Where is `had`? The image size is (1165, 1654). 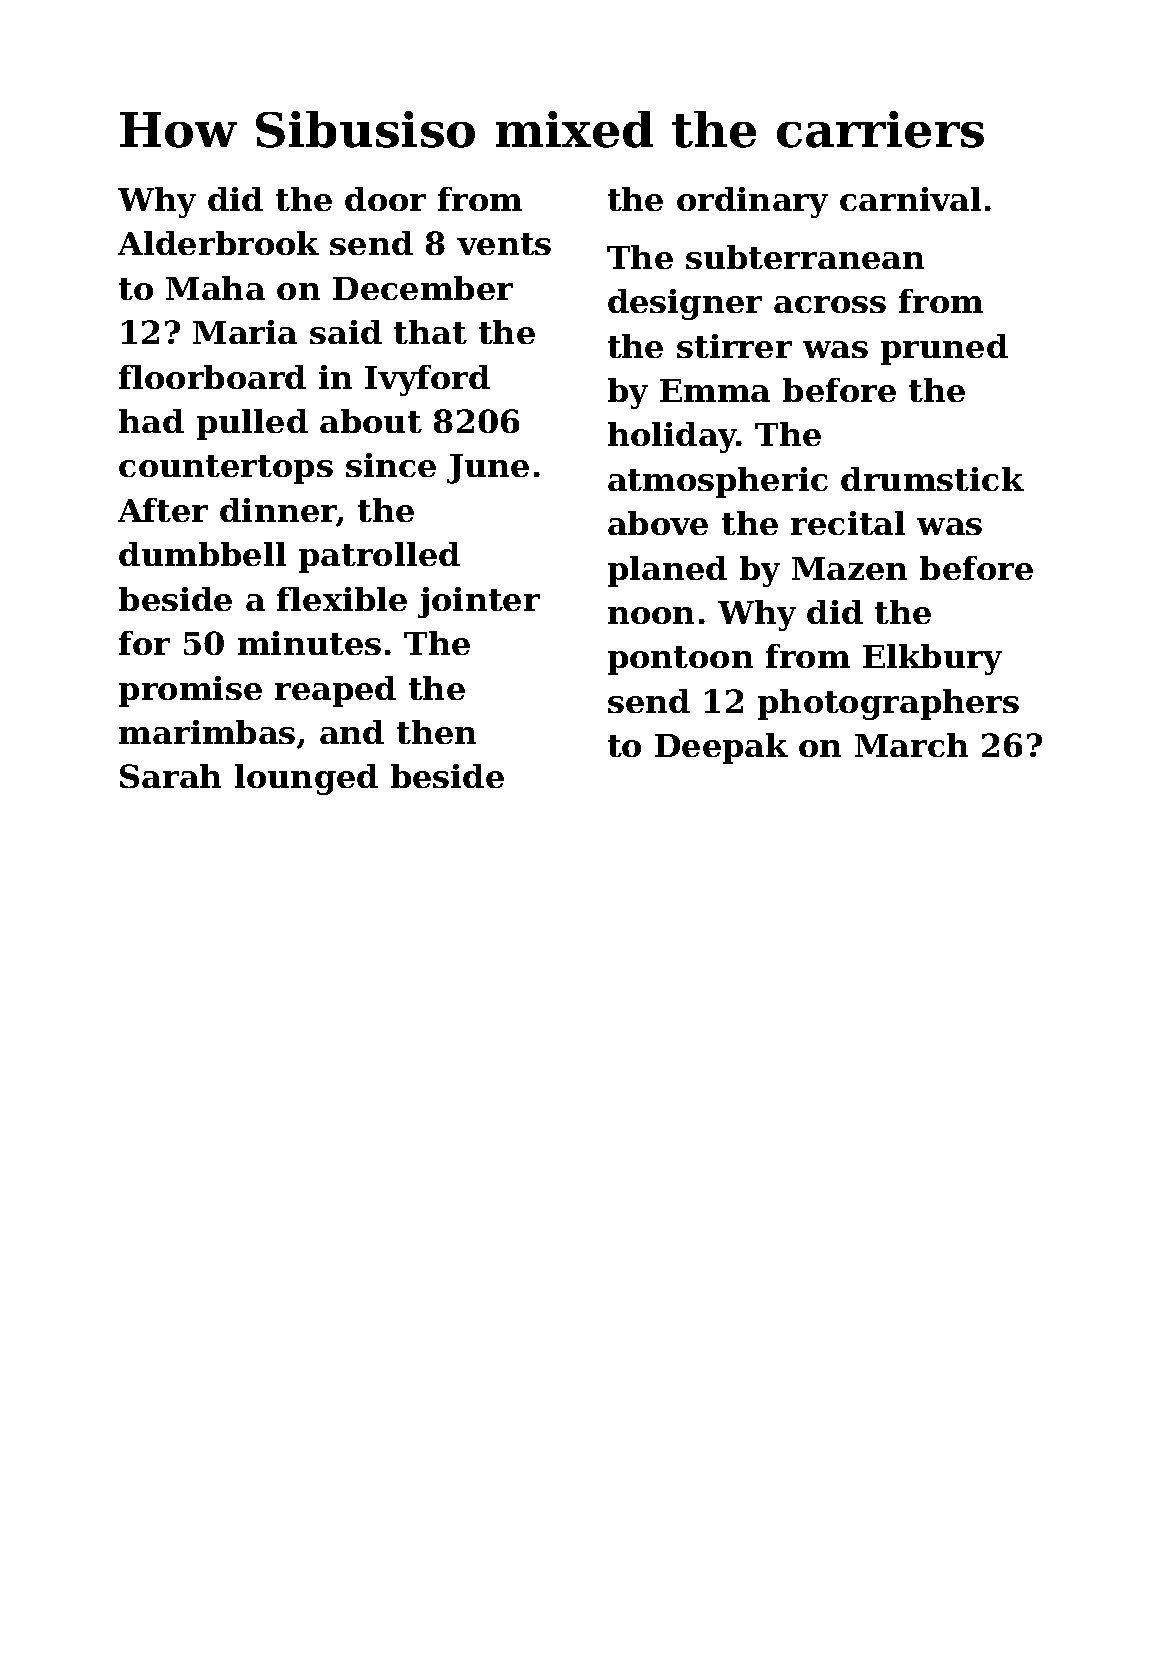 had is located at coordinates (151, 421).
